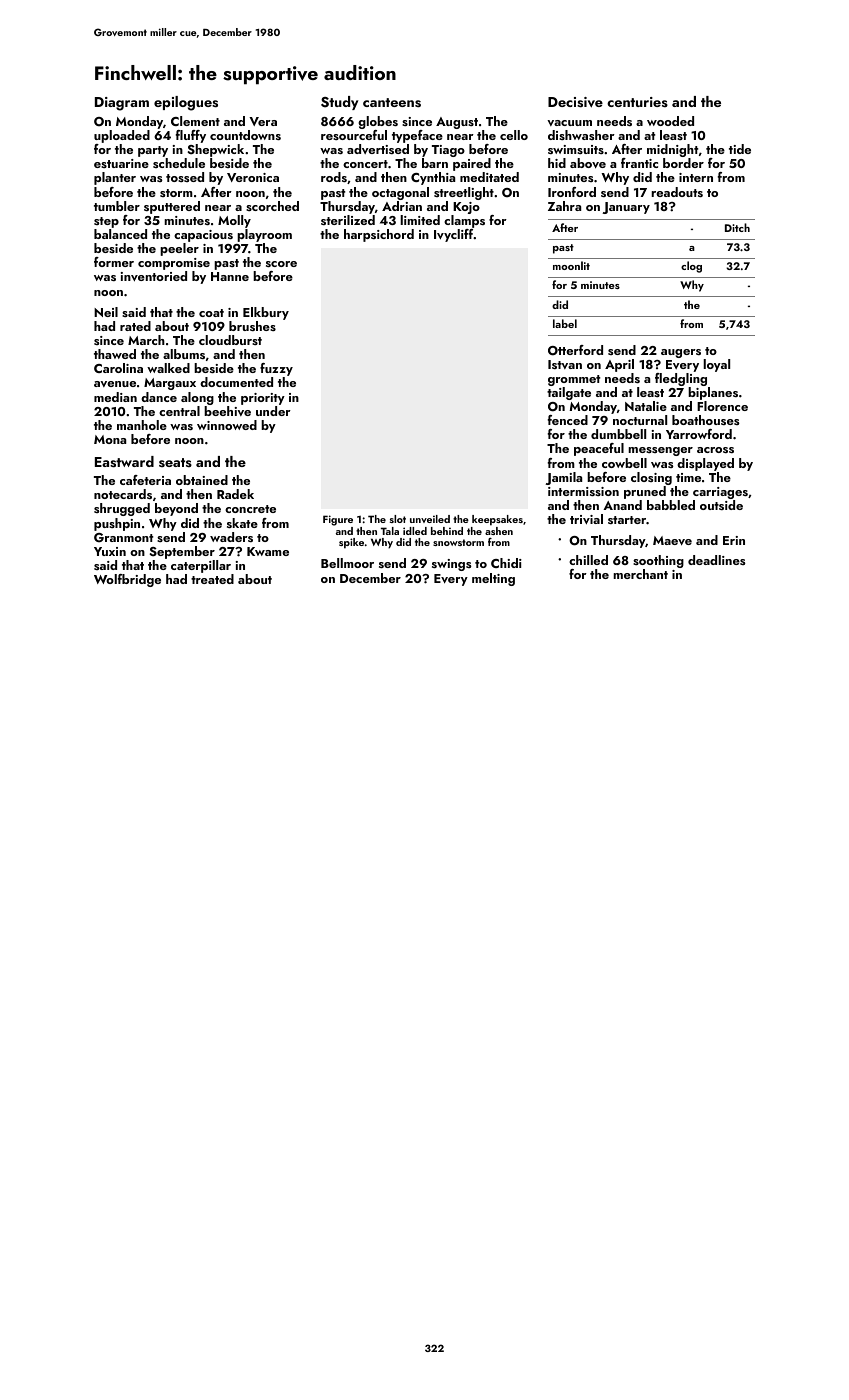 This image has width=849, height=1400. I want to click on peaceful, so click(599, 449).
